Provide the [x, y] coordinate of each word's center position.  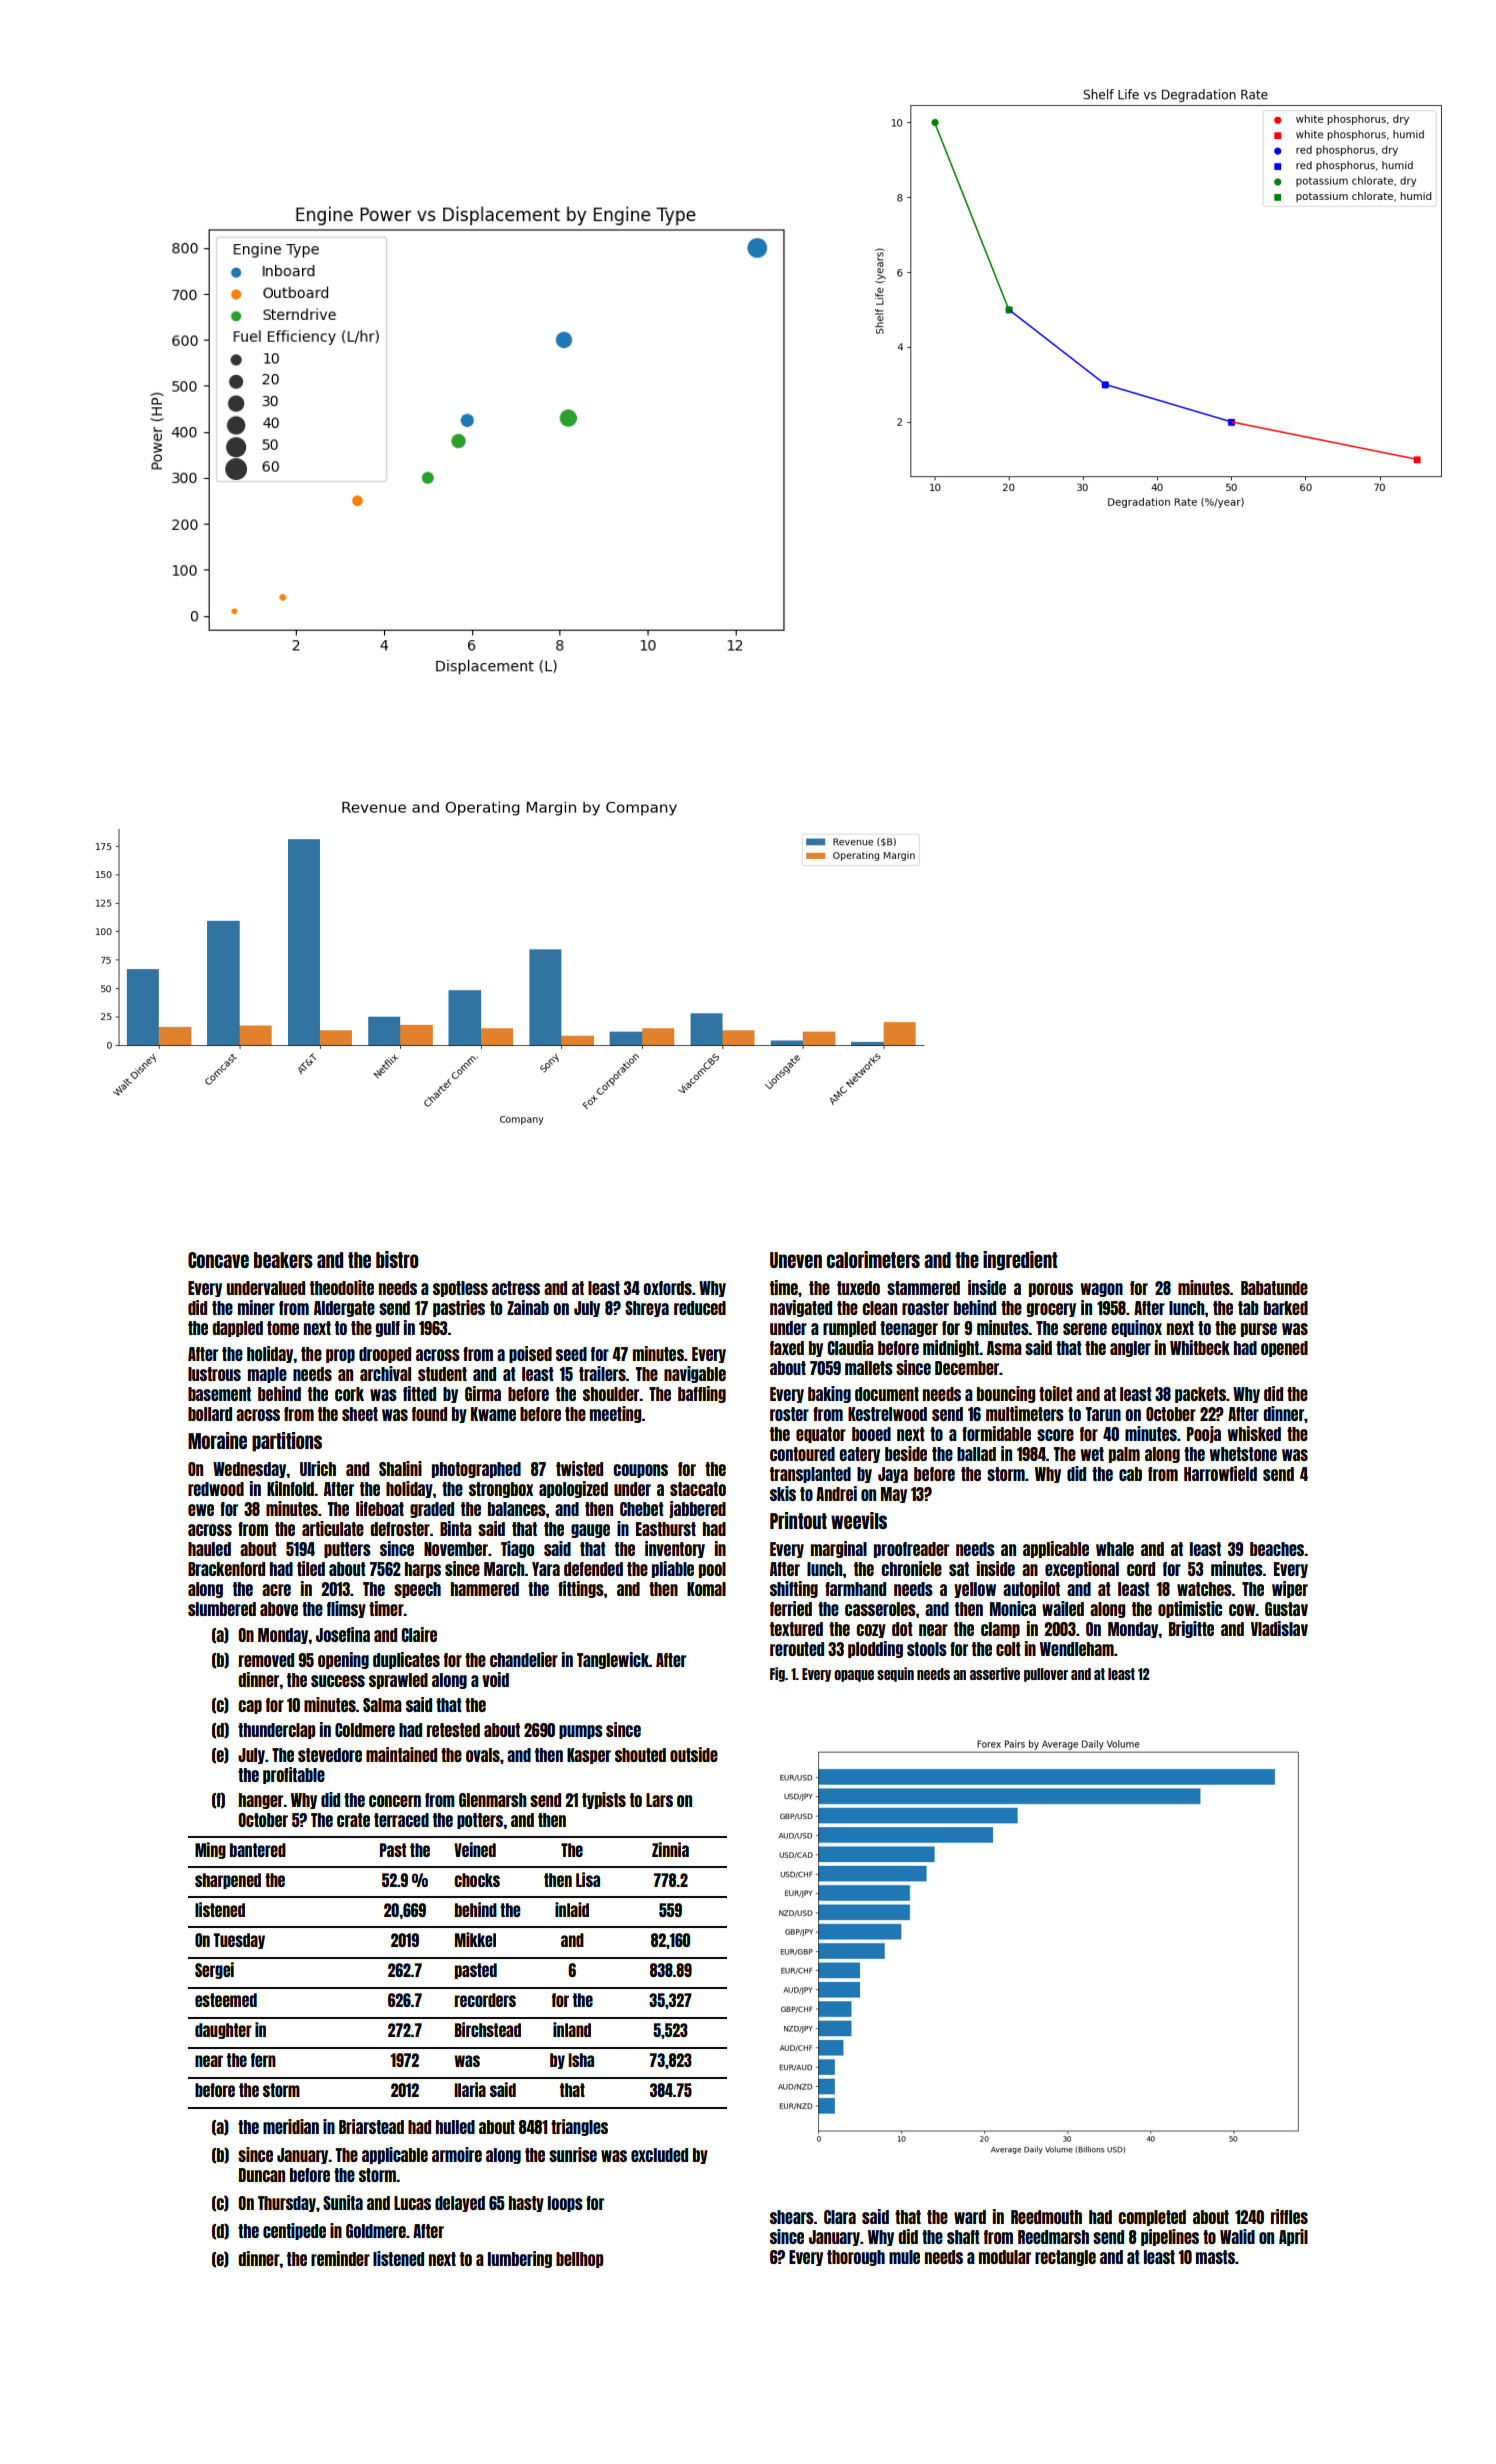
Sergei [214, 1970]
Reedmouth [1046, 2217]
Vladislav [1279, 1628]
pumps [581, 1732]
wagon [1102, 1290]
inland [572, 2029]
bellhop [579, 2260]
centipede [294, 2231]
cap [250, 1707]
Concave [218, 1260]
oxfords [667, 1288]
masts [1215, 2257]
